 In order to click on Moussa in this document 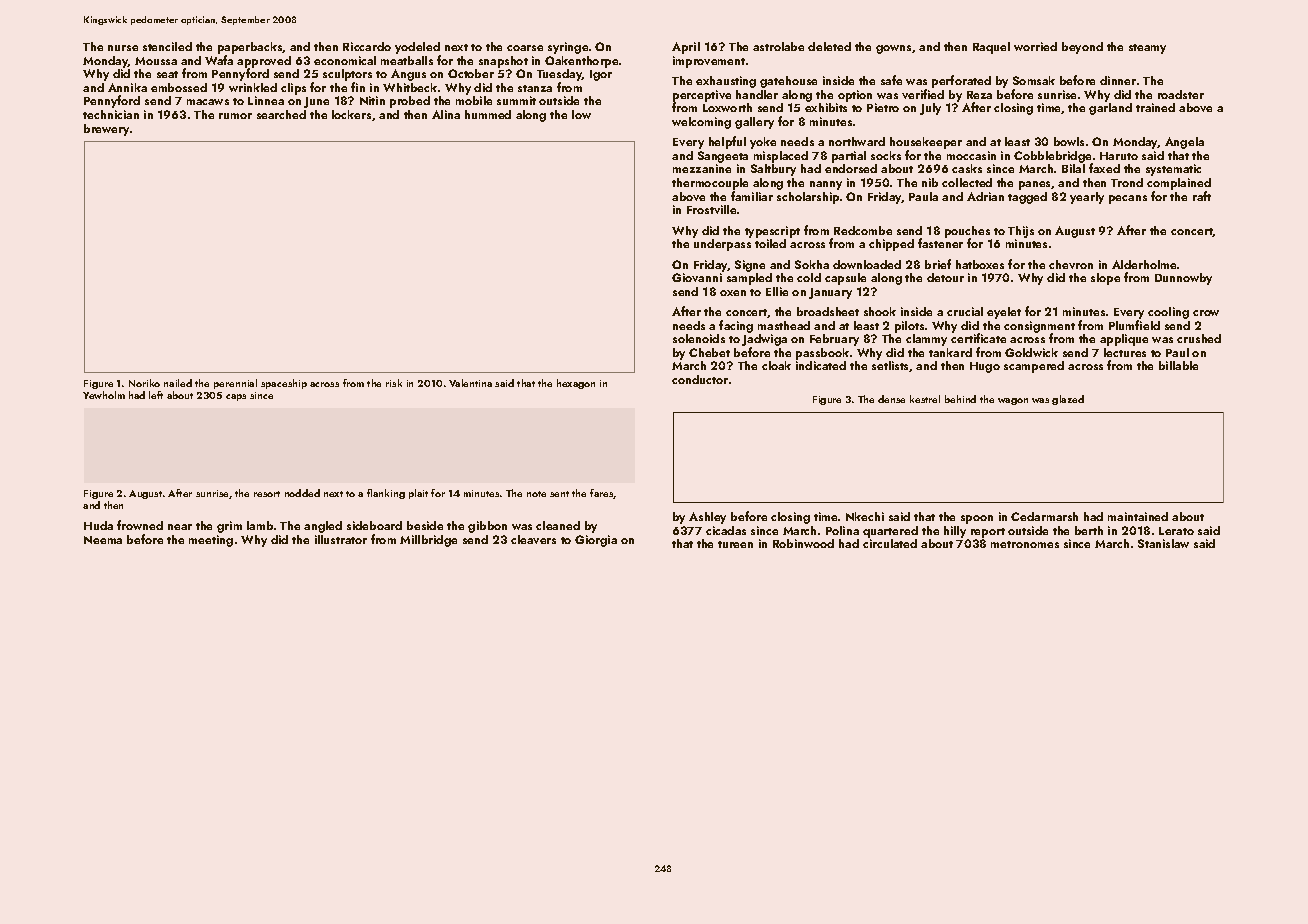, I will do `click(156, 61)`.
